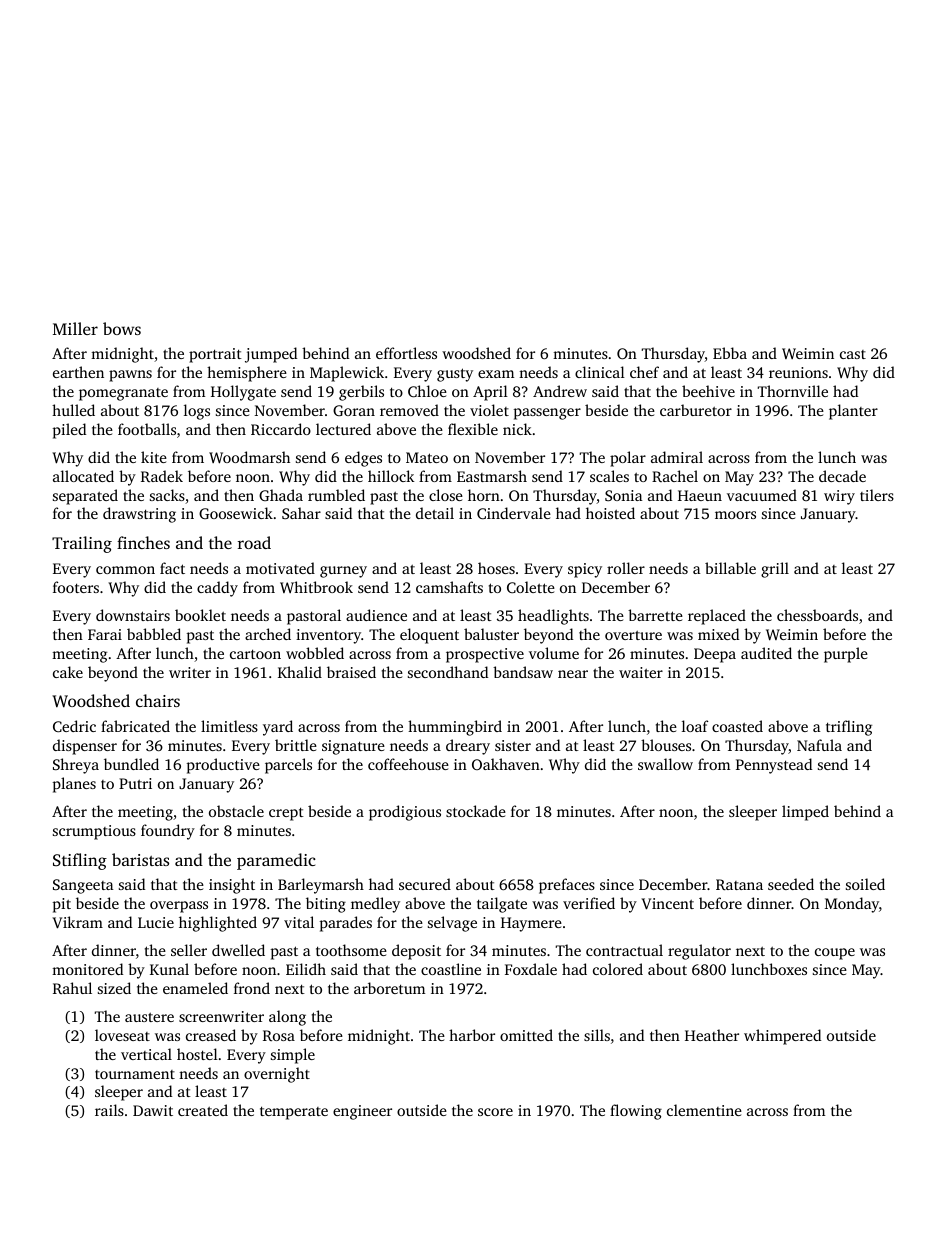 The image size is (952, 1233). What do you see at coordinates (695, 726) in the page?
I see `loaf` at bounding box center [695, 726].
